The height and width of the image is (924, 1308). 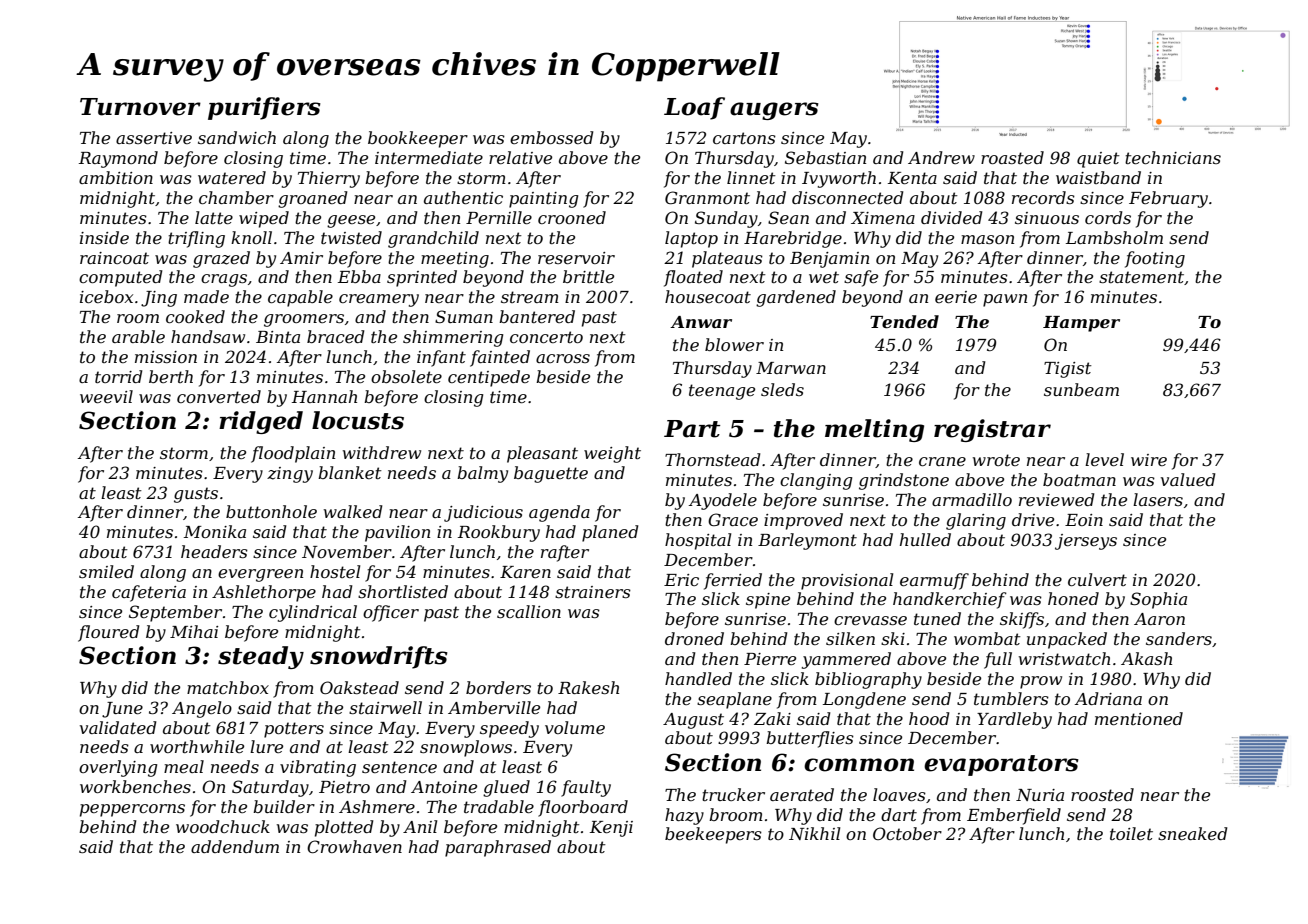 I want to click on faulty, so click(x=586, y=788).
